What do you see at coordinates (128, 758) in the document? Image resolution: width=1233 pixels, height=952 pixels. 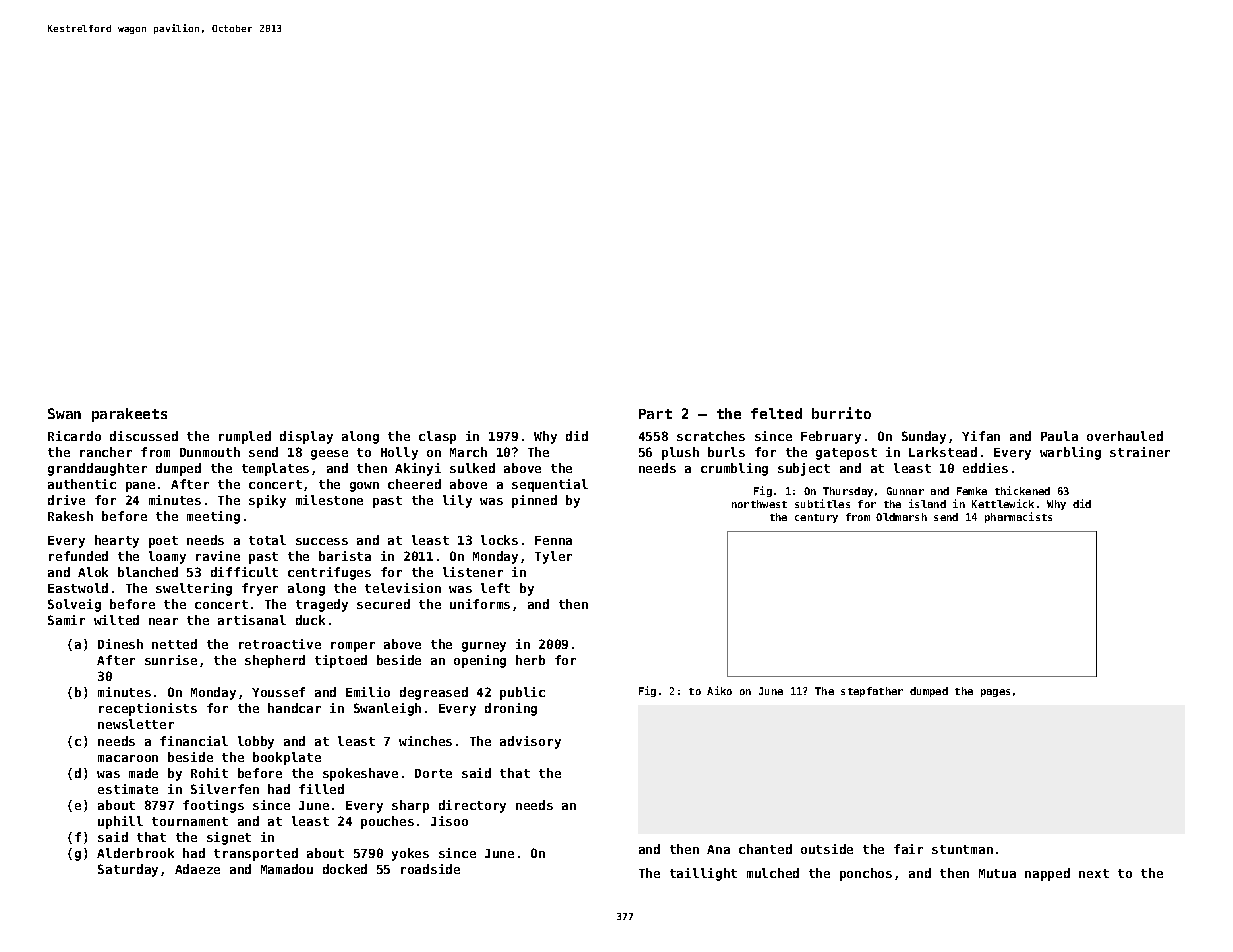 I see `macaroon` at bounding box center [128, 758].
